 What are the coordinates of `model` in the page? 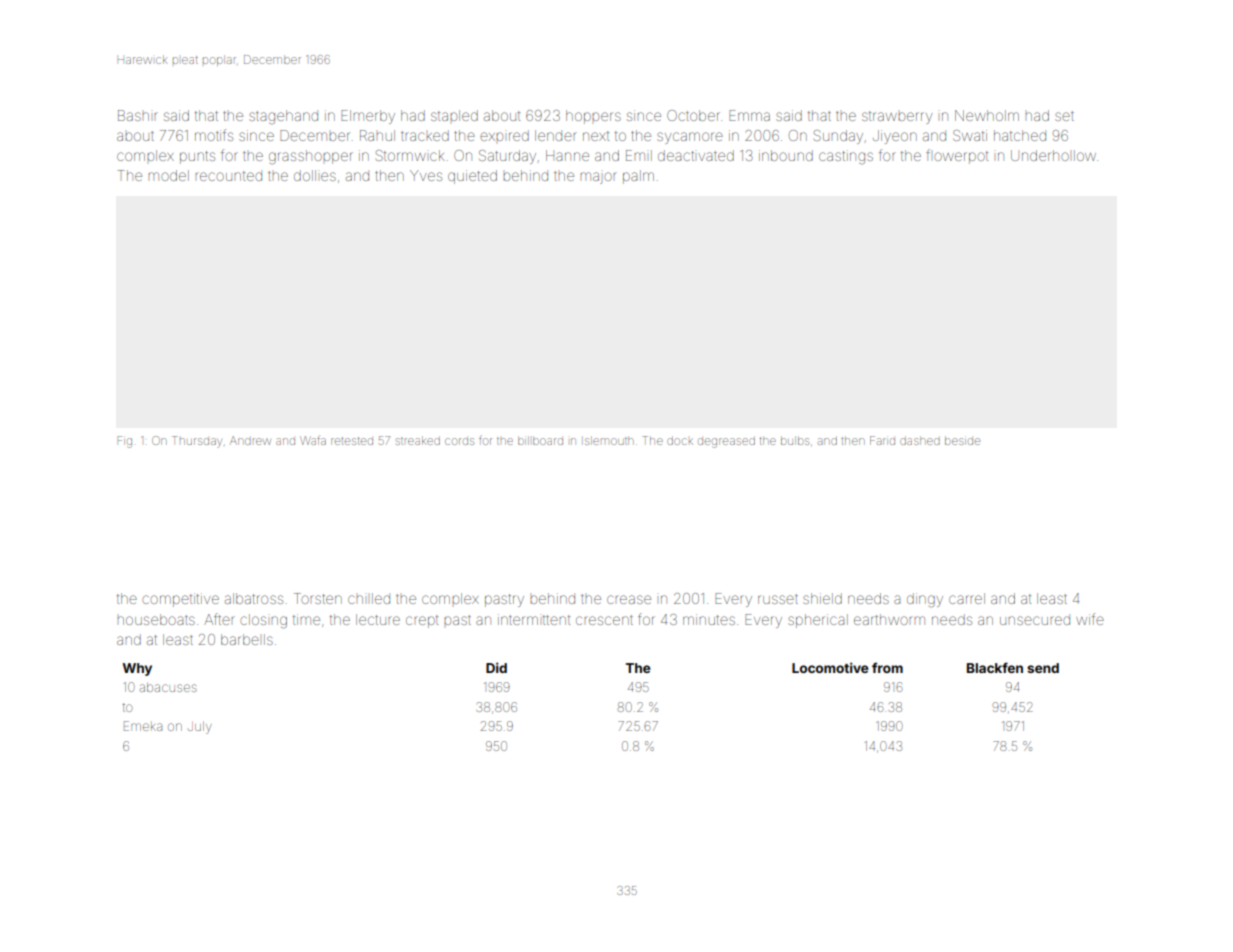 It's located at (168, 175).
